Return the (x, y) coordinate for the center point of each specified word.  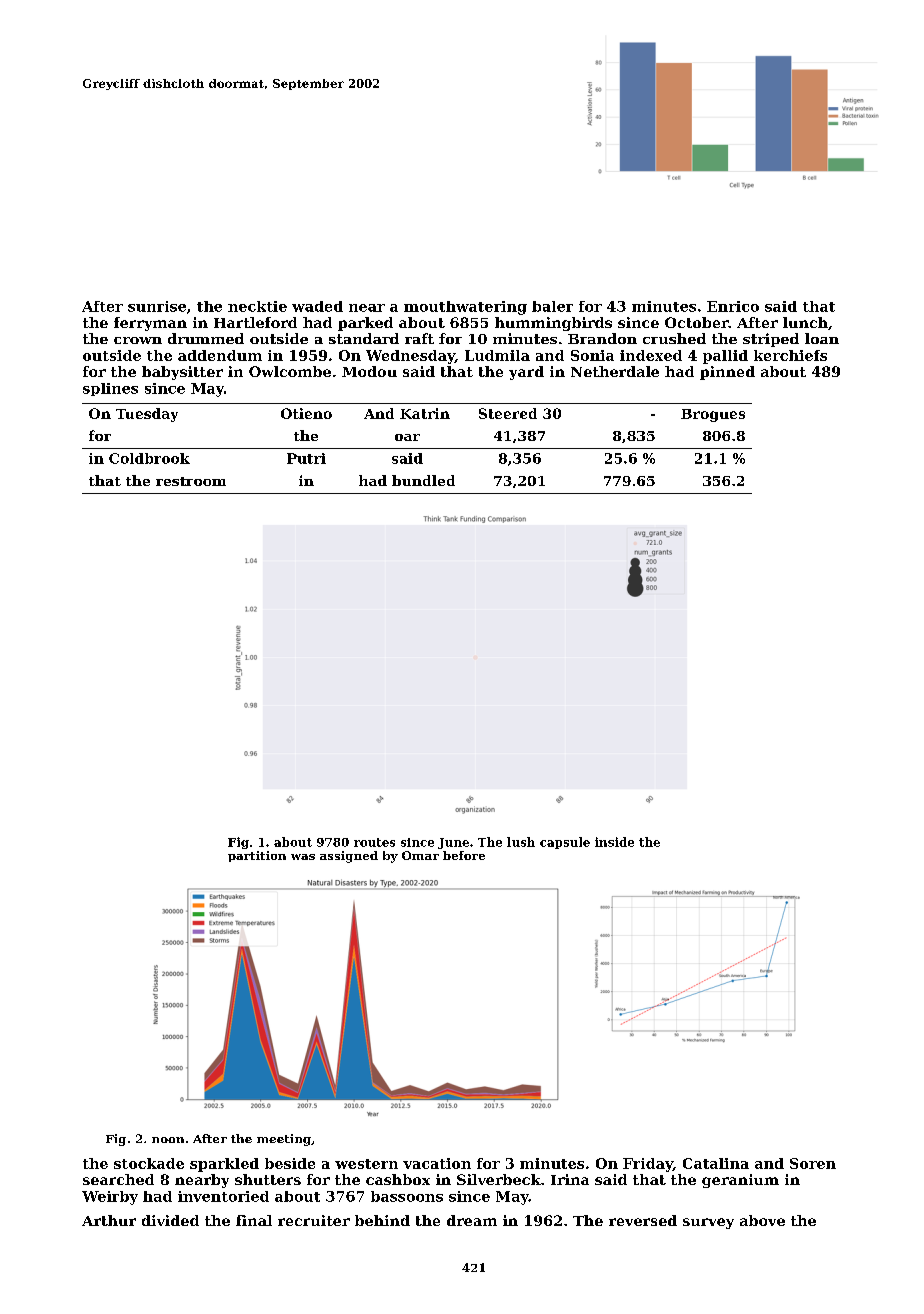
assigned (349, 857)
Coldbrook (149, 458)
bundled (423, 480)
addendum (220, 355)
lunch (805, 322)
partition (257, 856)
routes (374, 842)
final (254, 1220)
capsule (565, 843)
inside (614, 842)
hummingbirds (553, 324)
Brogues (713, 415)
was (303, 857)
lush (521, 842)
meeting (284, 1140)
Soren (813, 1163)
